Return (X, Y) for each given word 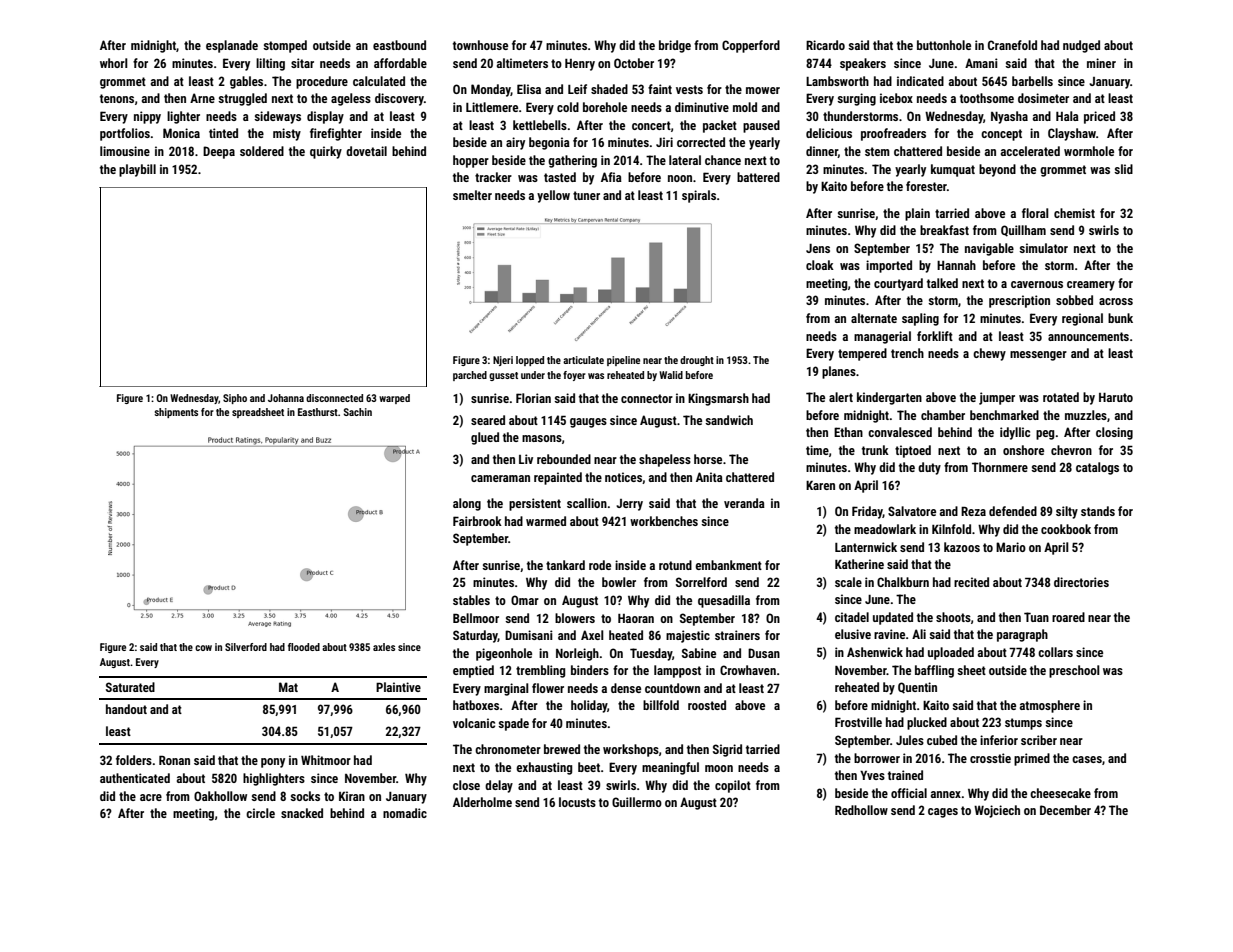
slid (1123, 169)
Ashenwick (875, 652)
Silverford (246, 647)
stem (877, 151)
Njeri (503, 361)
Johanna (286, 398)
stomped (285, 46)
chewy (989, 354)
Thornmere (1000, 467)
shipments (176, 413)
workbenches (664, 521)
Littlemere (492, 107)
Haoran (636, 618)
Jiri (664, 142)
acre (151, 797)
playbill (137, 170)
